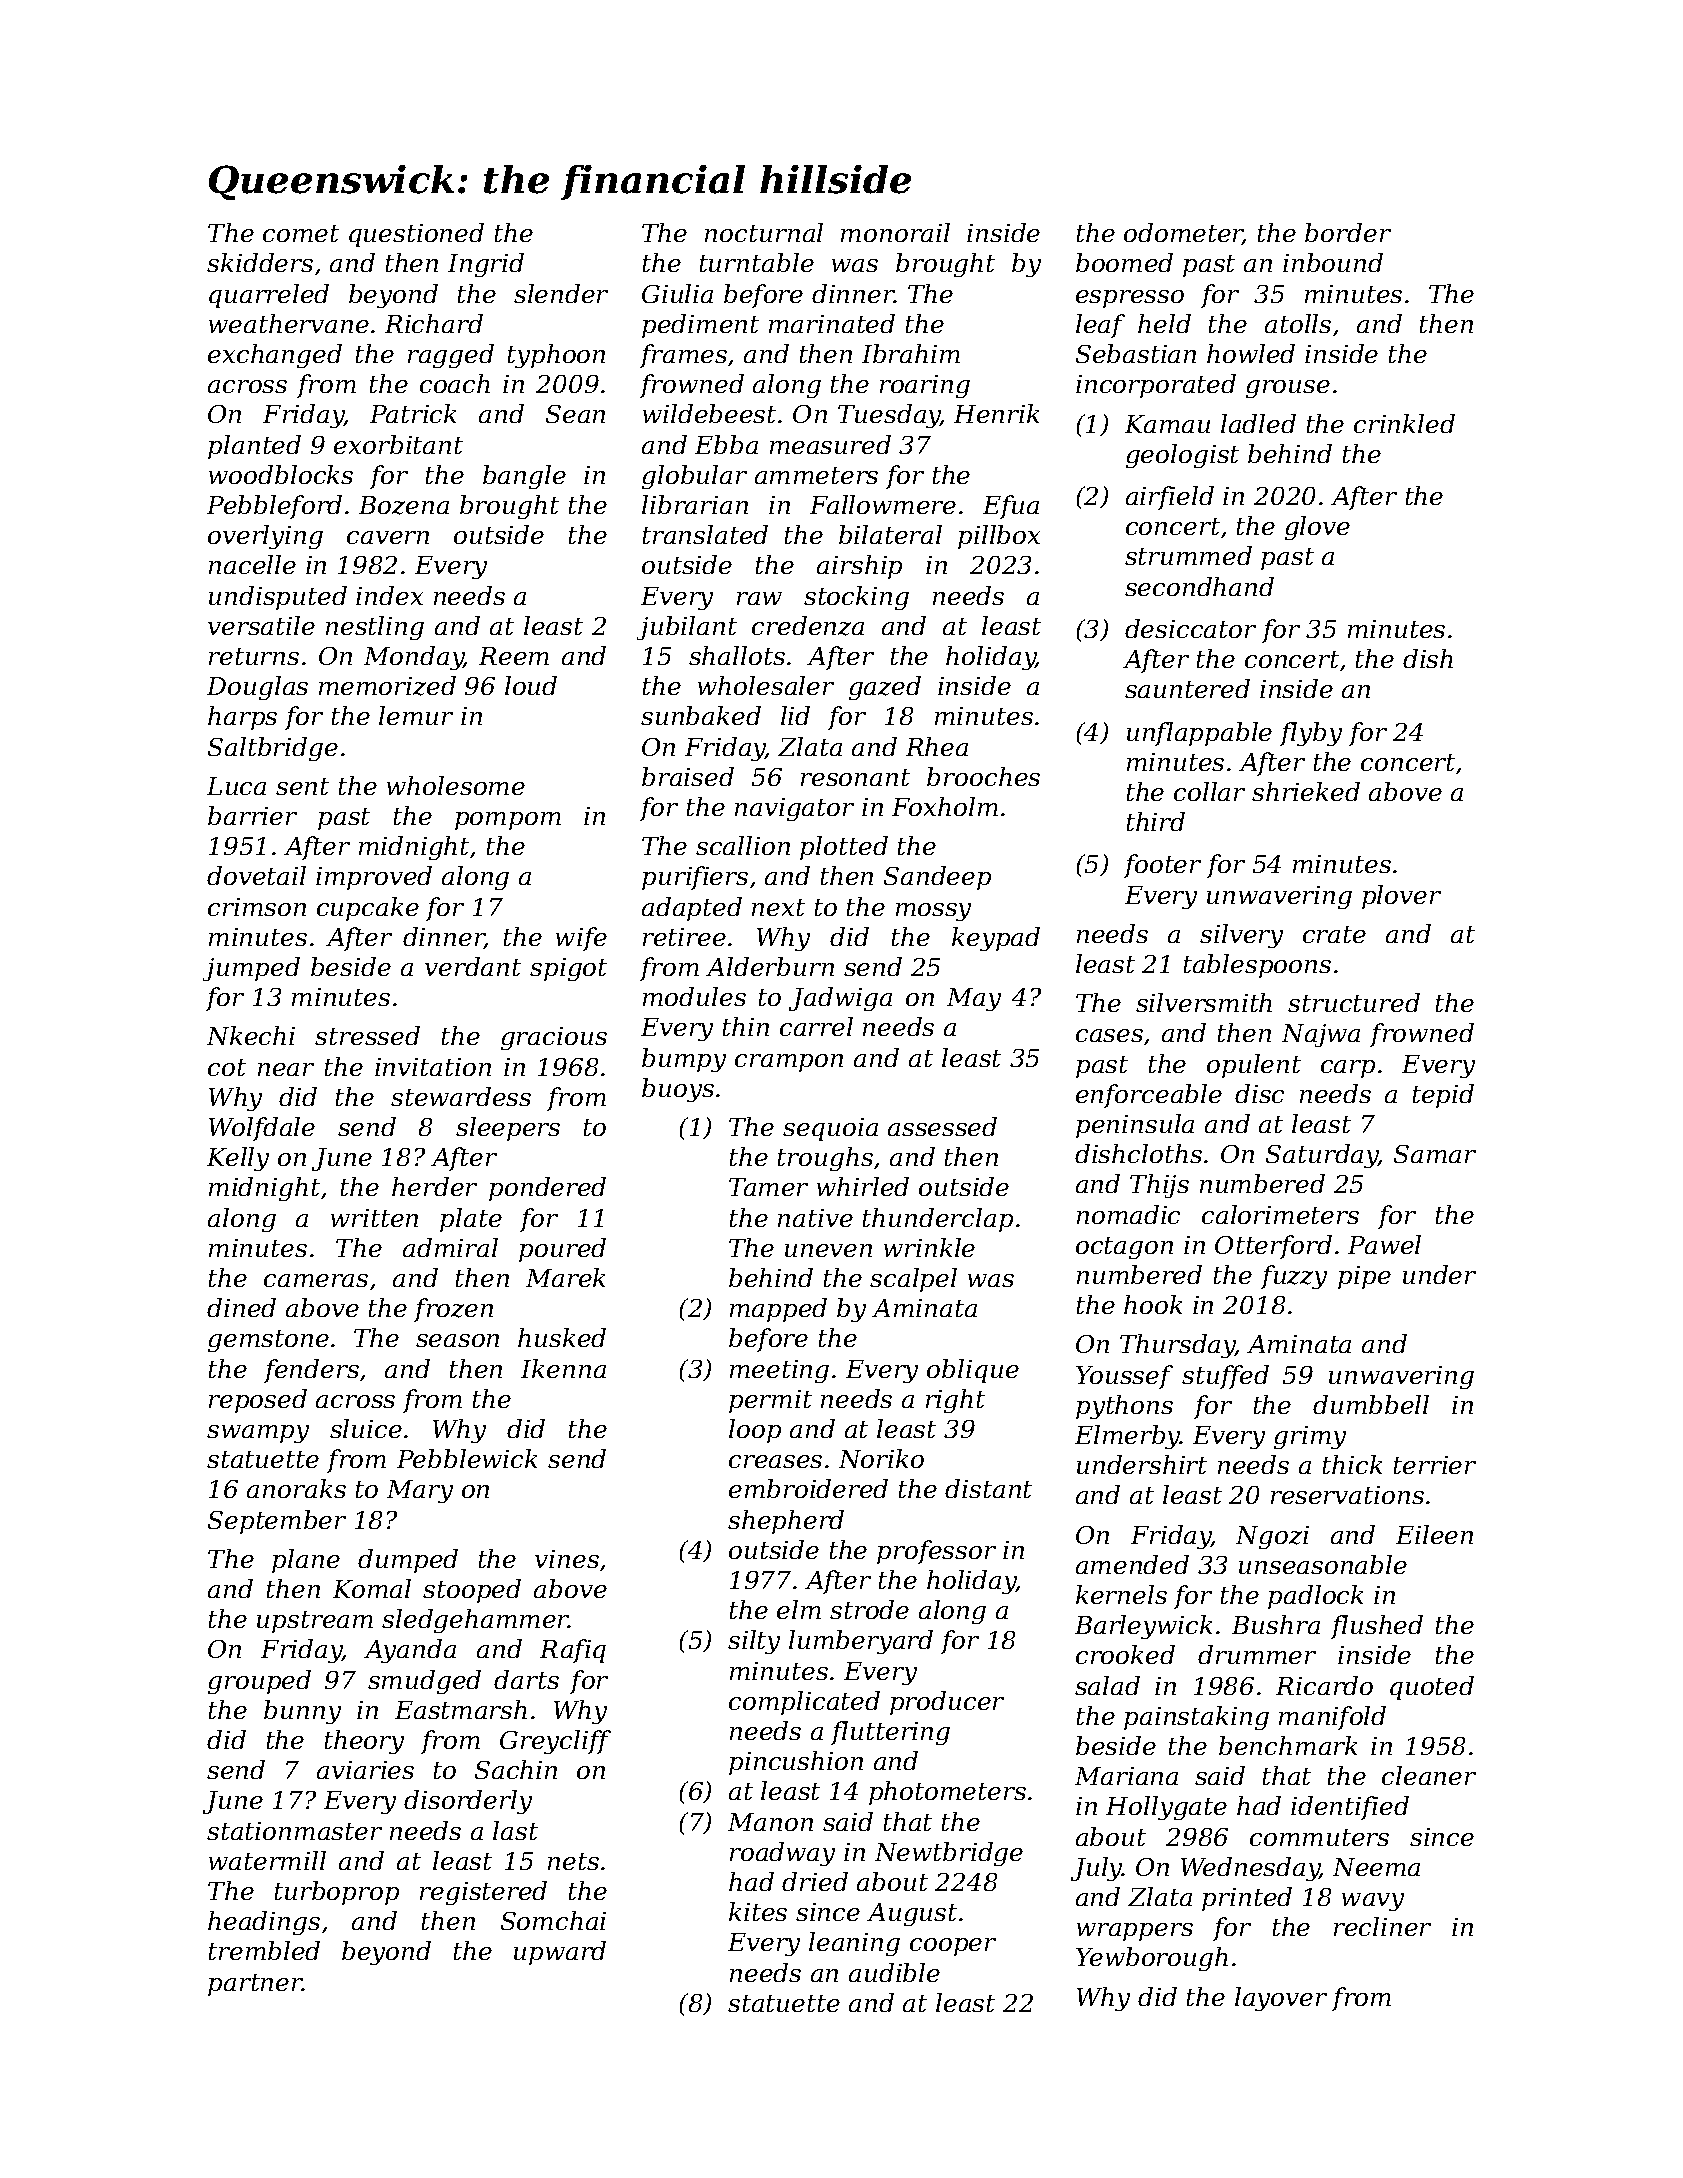 This screenshot has width=1683, height=2178. What do you see at coordinates (1167, 424) in the screenshot?
I see `Kamau` at bounding box center [1167, 424].
